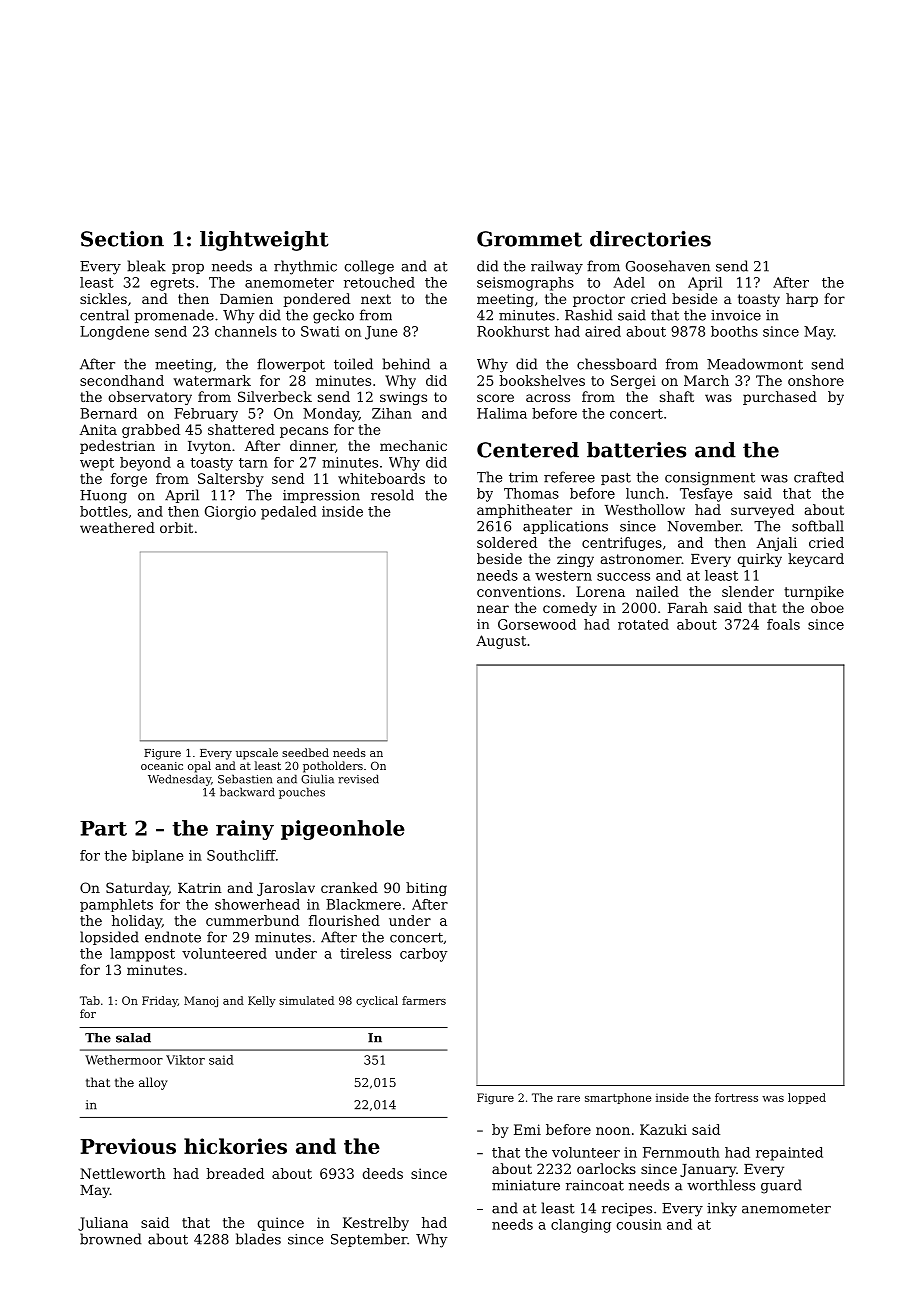 The height and width of the document is (1308, 924). What do you see at coordinates (529, 239) in the document?
I see `Grommet` at bounding box center [529, 239].
